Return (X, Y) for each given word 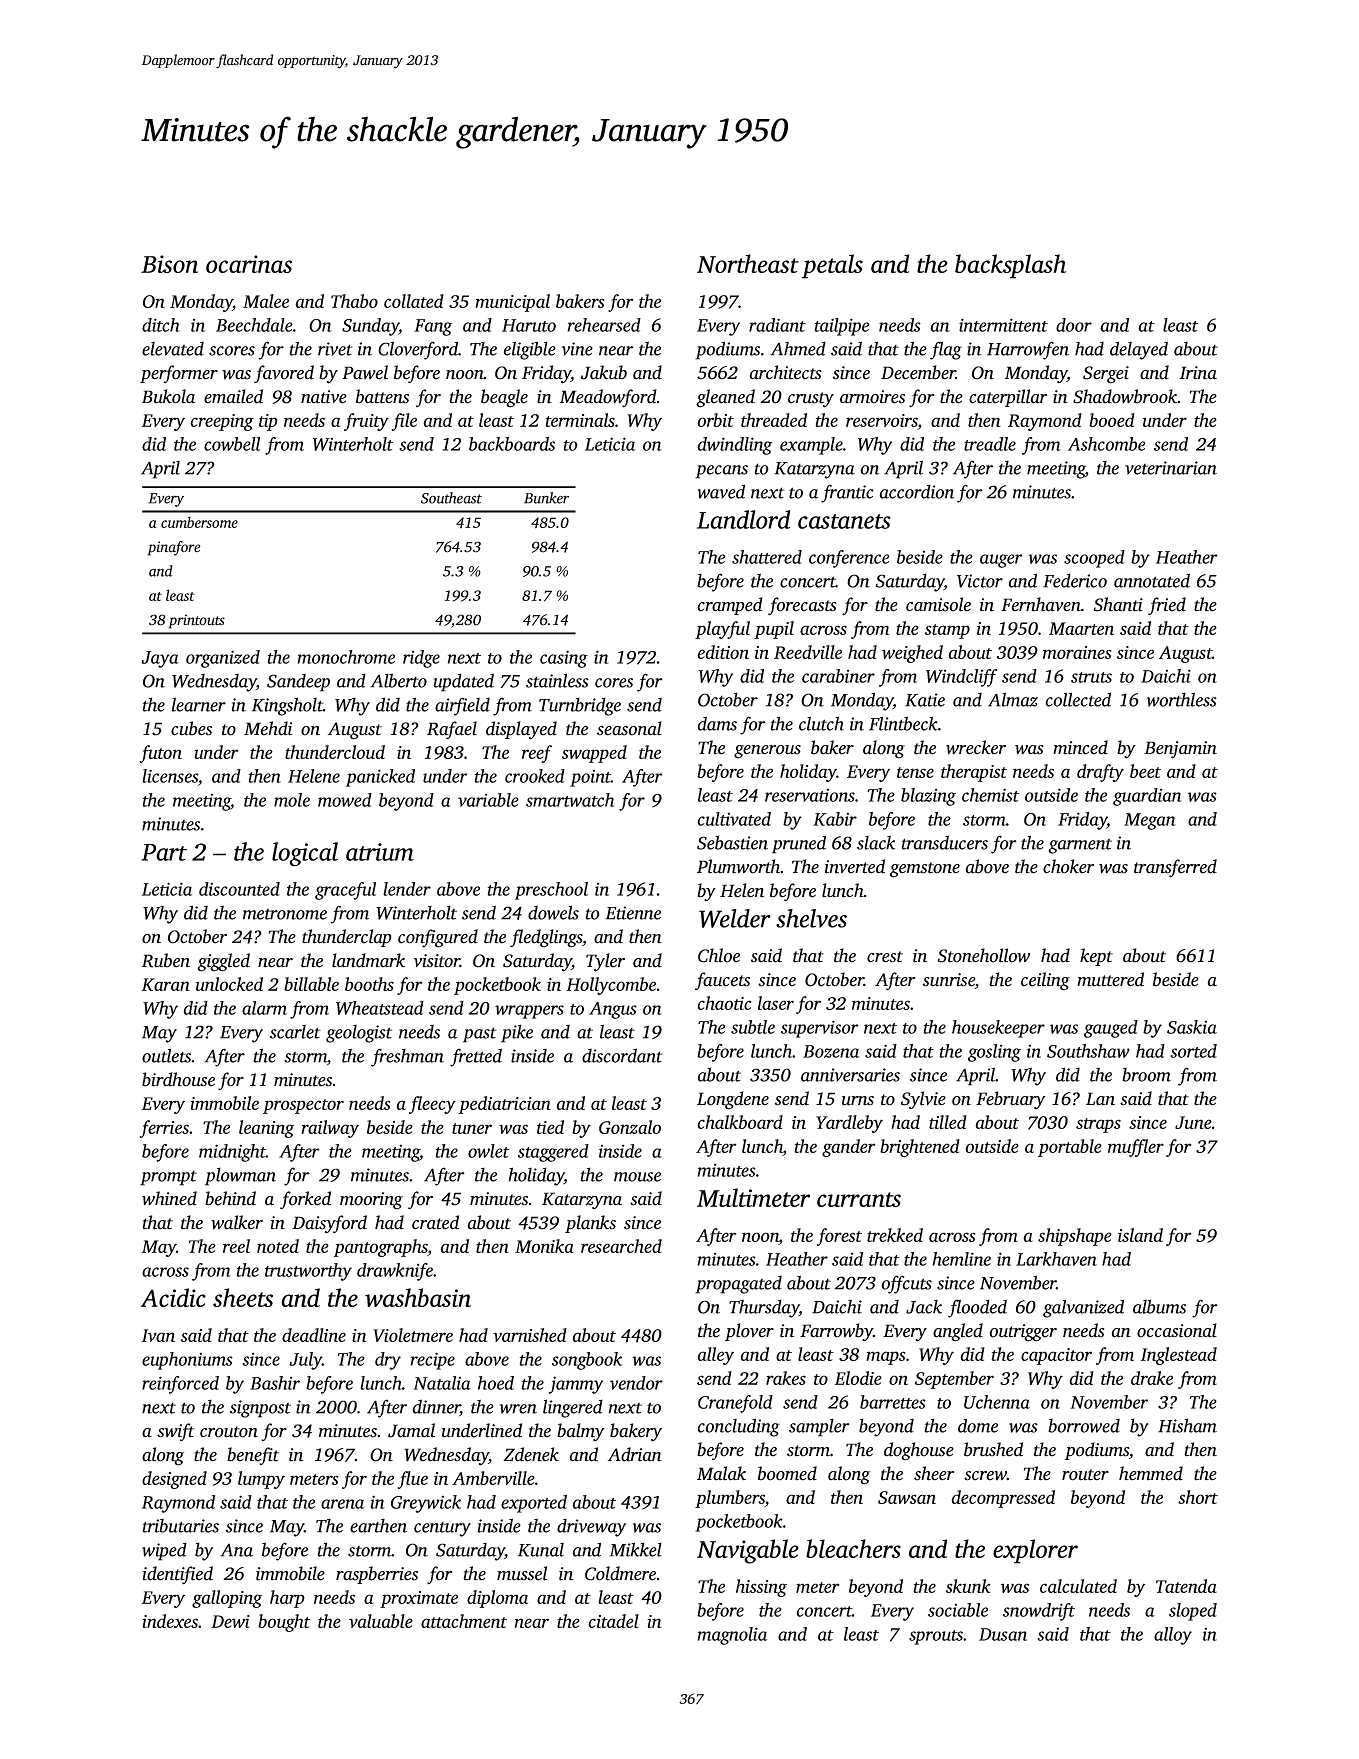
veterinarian (1171, 468)
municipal (512, 303)
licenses (170, 776)
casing (564, 659)
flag (946, 350)
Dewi (230, 1621)
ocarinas (249, 264)
